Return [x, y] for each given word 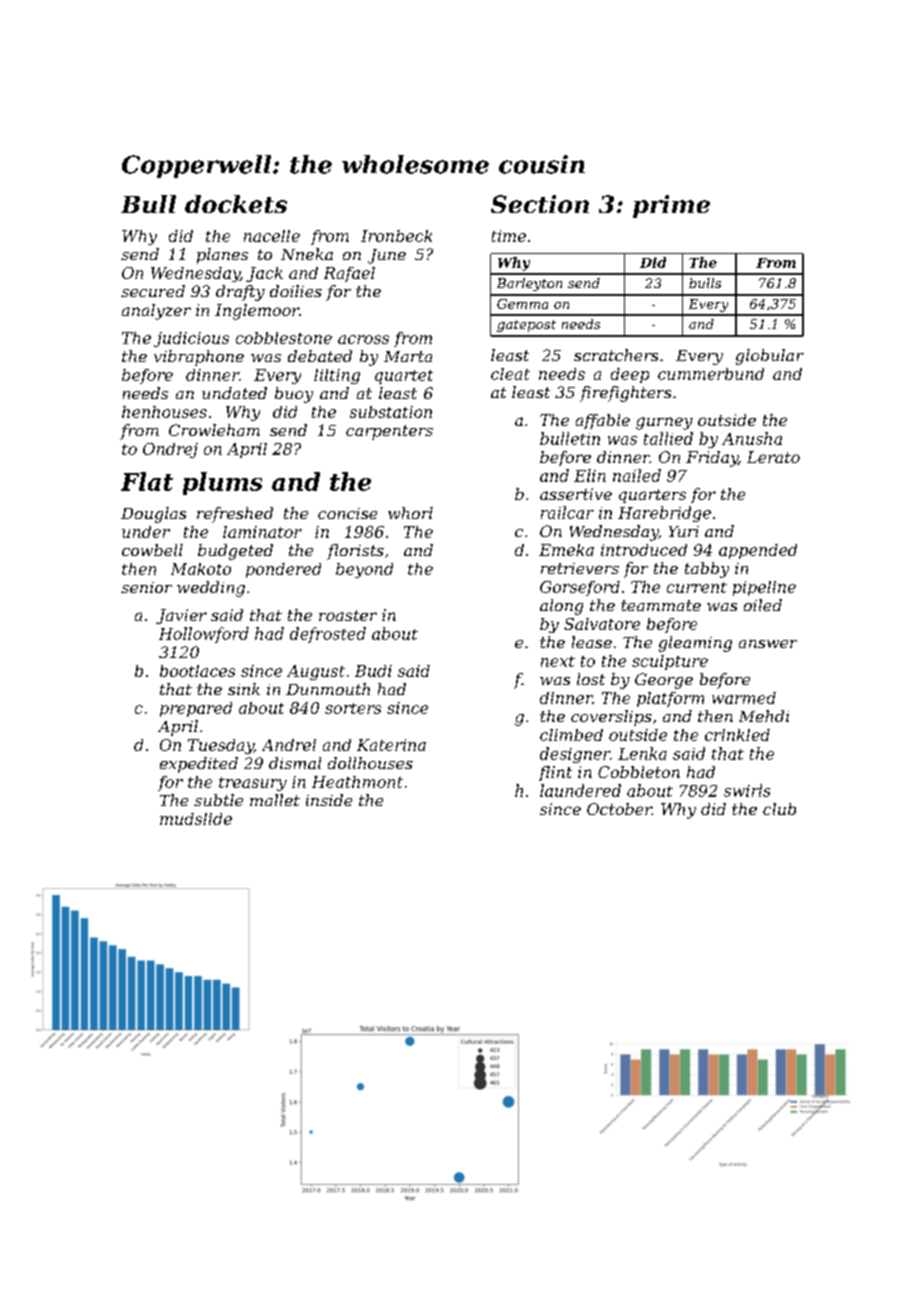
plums [222, 483]
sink [244, 689]
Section [540, 204]
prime [671, 206]
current [697, 587]
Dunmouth [328, 689]
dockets [236, 204]
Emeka [566, 550]
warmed [744, 698]
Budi [373, 671]
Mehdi [764, 716]
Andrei [289, 745]
